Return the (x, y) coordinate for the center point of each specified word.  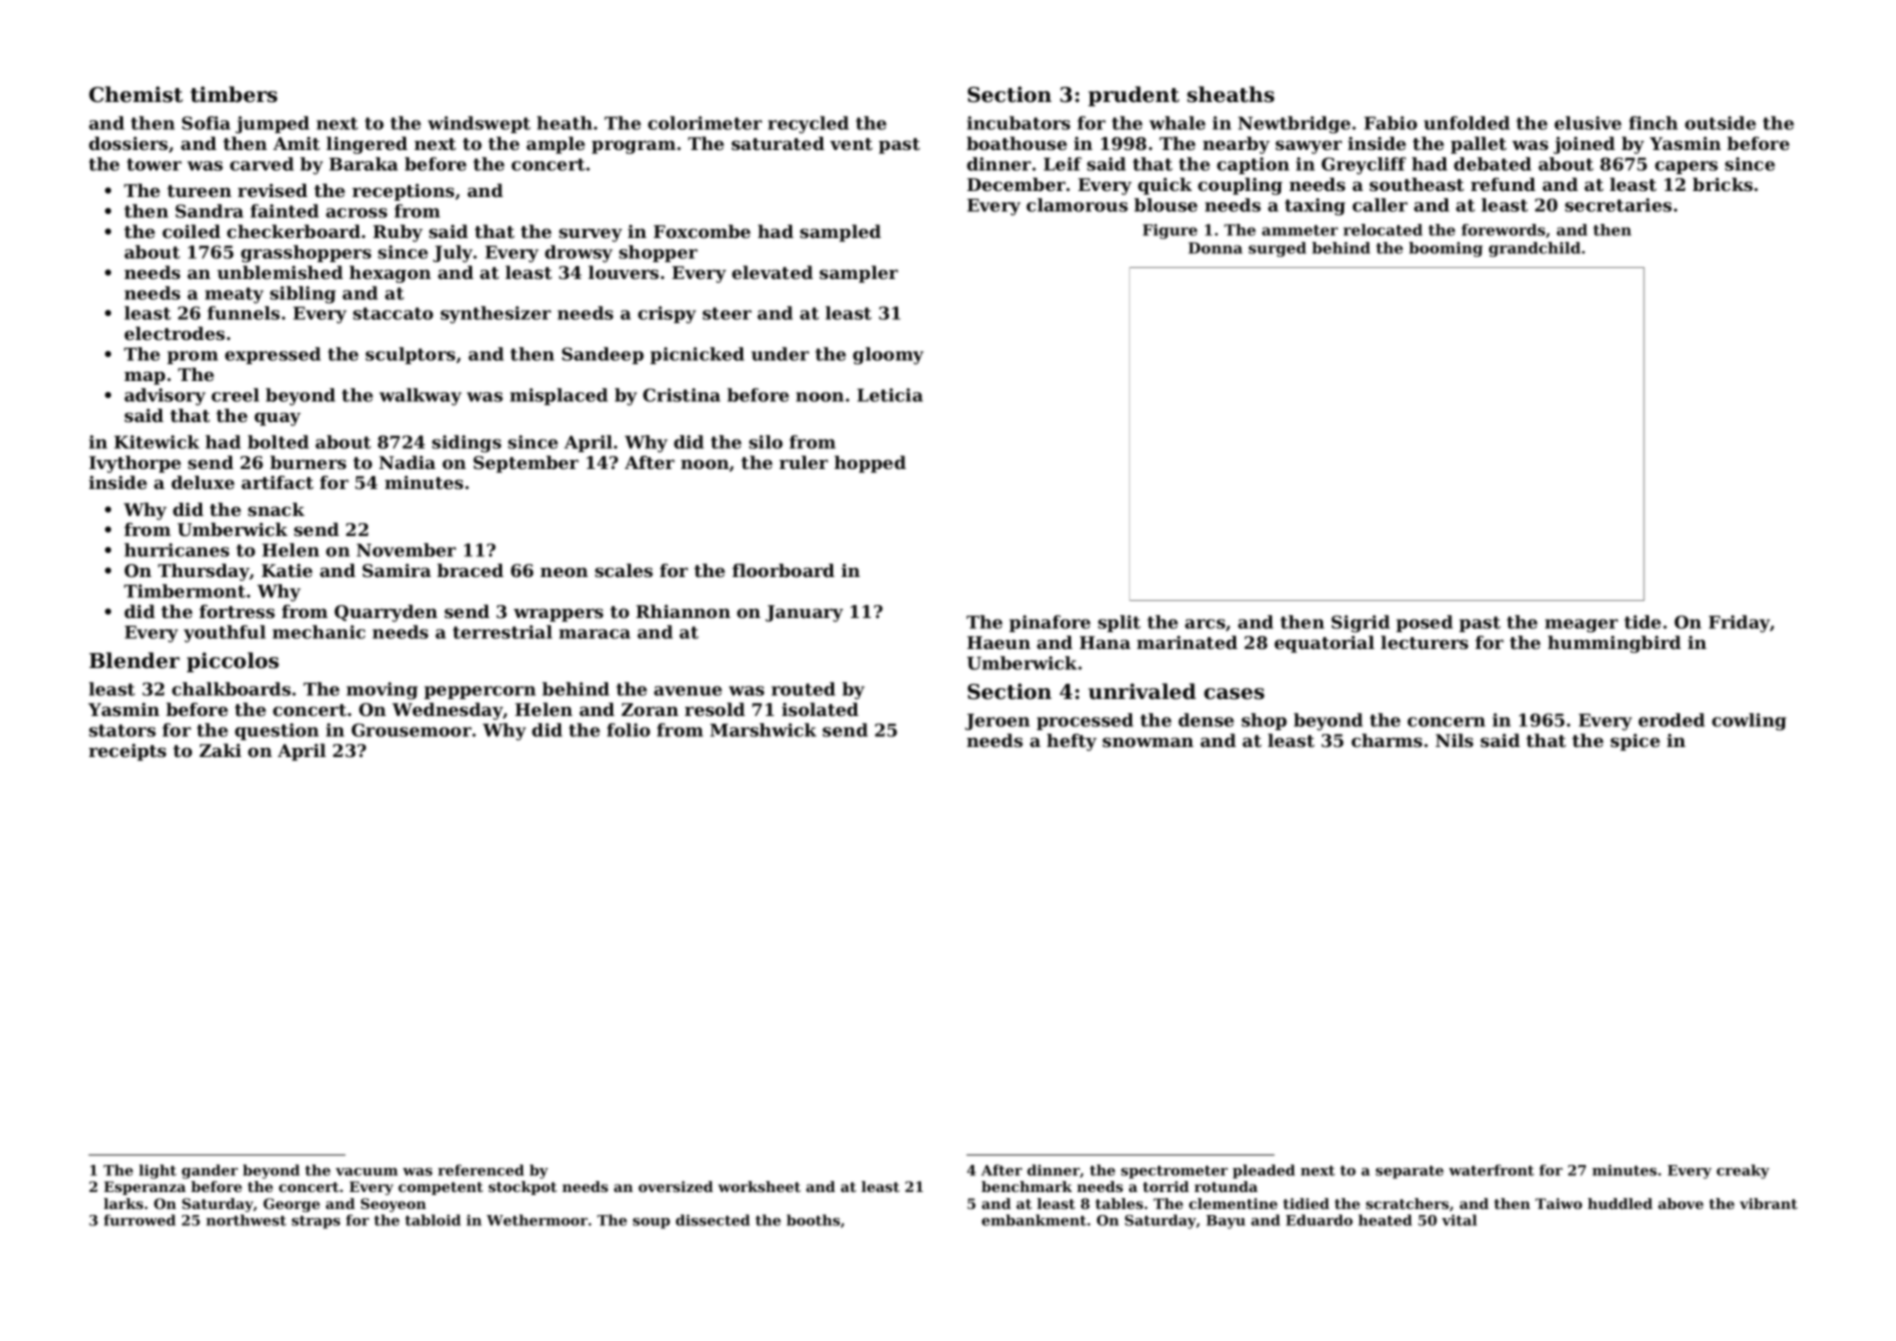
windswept (479, 124)
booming (1446, 249)
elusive (1588, 123)
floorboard (783, 570)
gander (210, 1171)
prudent (1133, 96)
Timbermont (185, 591)
